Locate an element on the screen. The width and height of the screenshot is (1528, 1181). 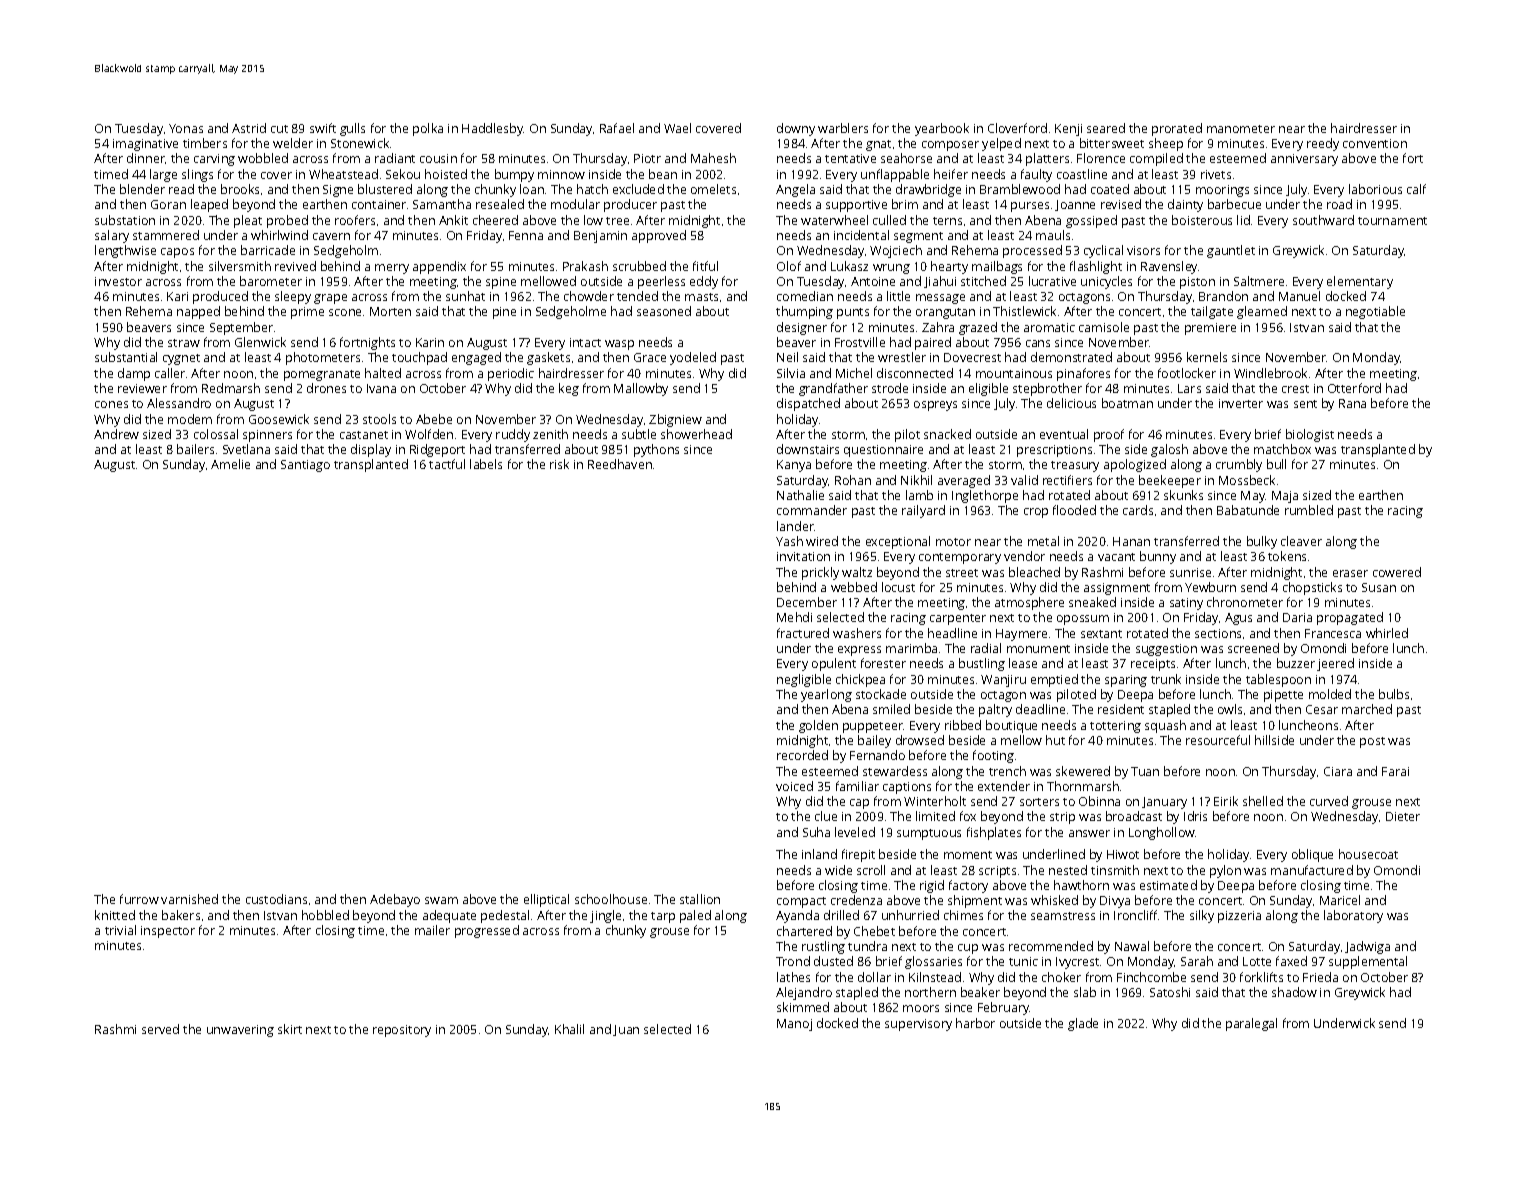
Alejandro is located at coordinates (804, 993).
